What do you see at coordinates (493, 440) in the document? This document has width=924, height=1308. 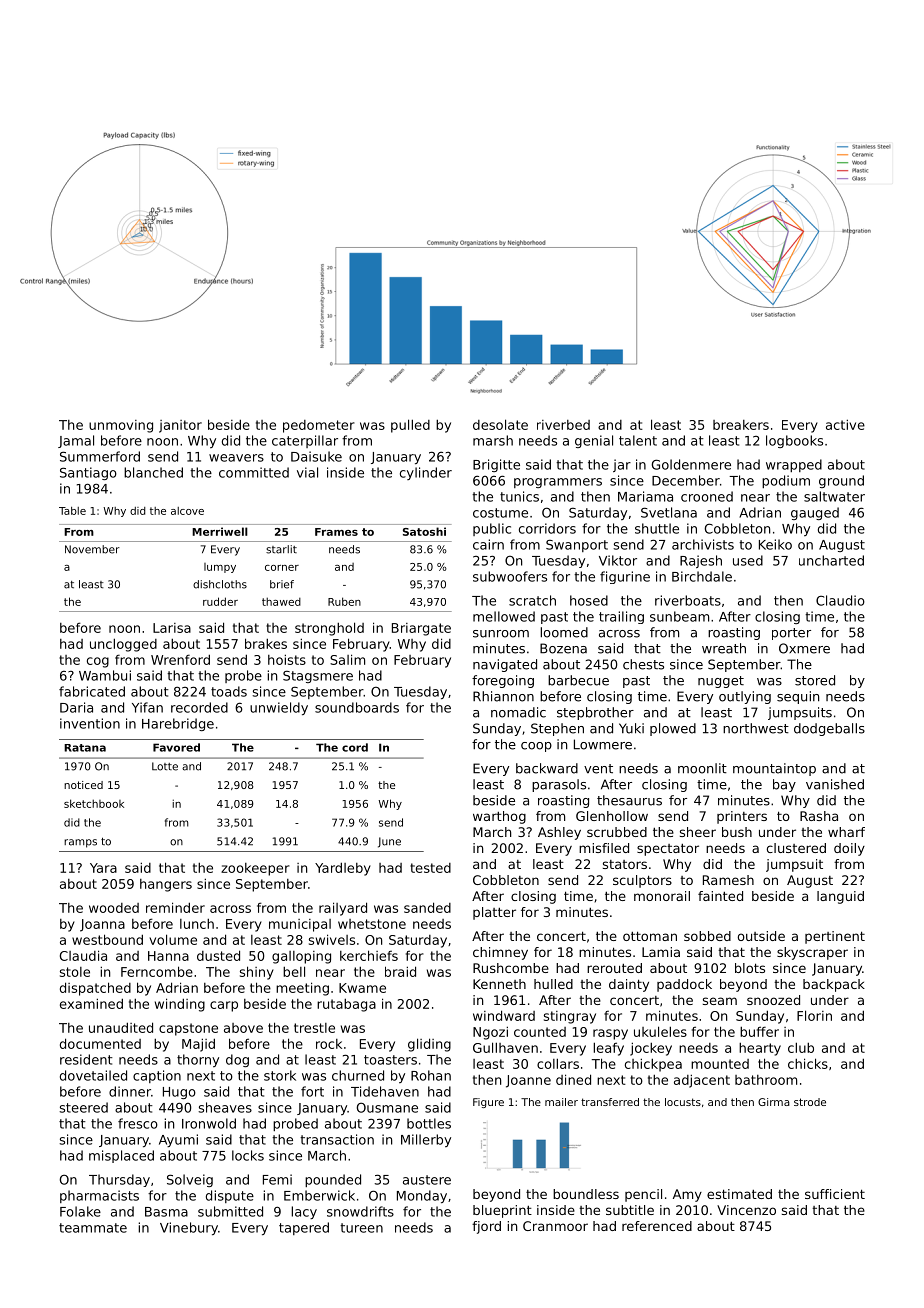 I see `marsh` at bounding box center [493, 440].
